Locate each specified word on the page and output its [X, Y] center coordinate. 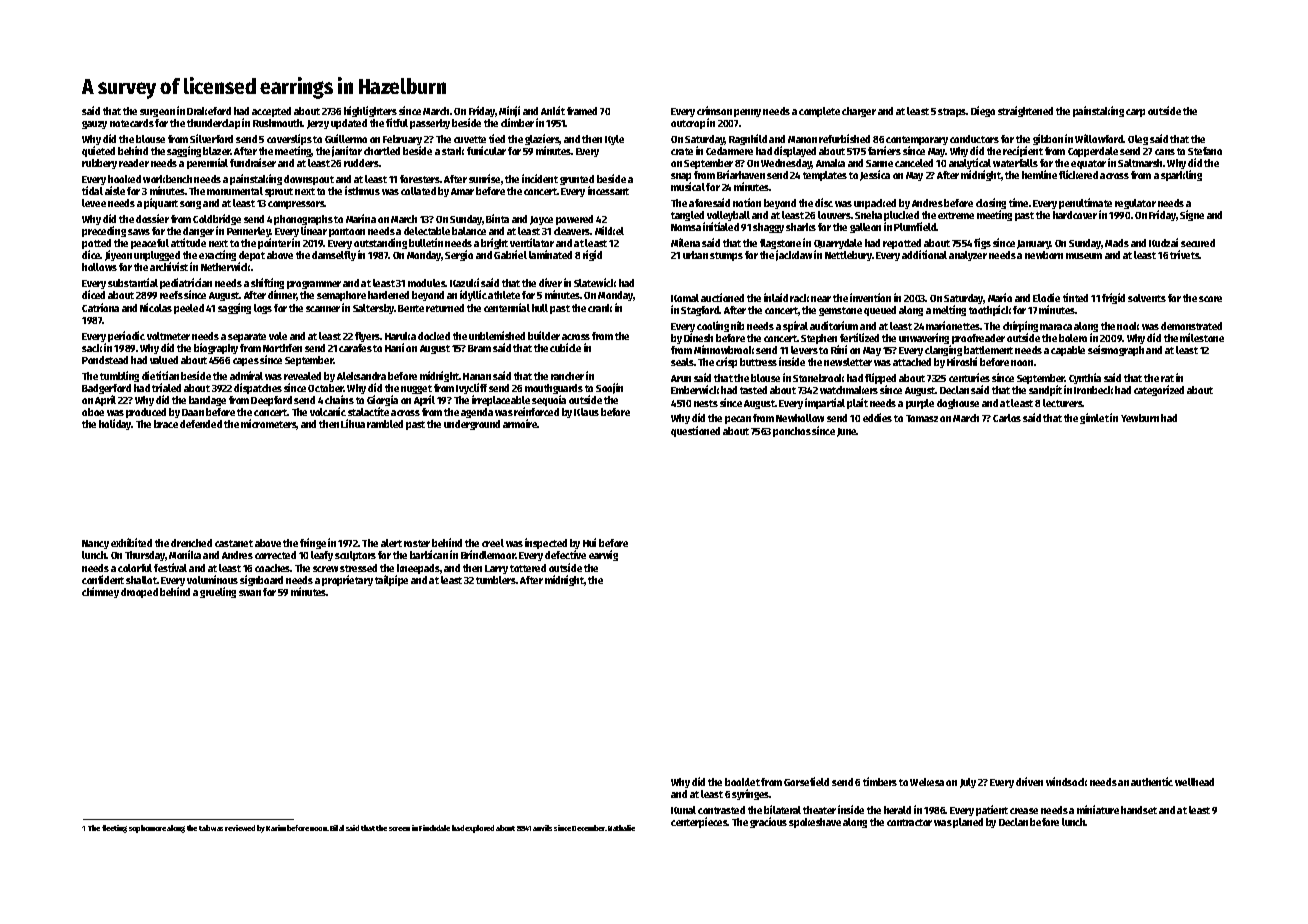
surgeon [157, 113]
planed [968, 823]
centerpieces [699, 822]
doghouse [958, 404]
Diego [983, 111]
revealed [302, 376]
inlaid [776, 297]
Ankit [553, 110]
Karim [276, 828]
